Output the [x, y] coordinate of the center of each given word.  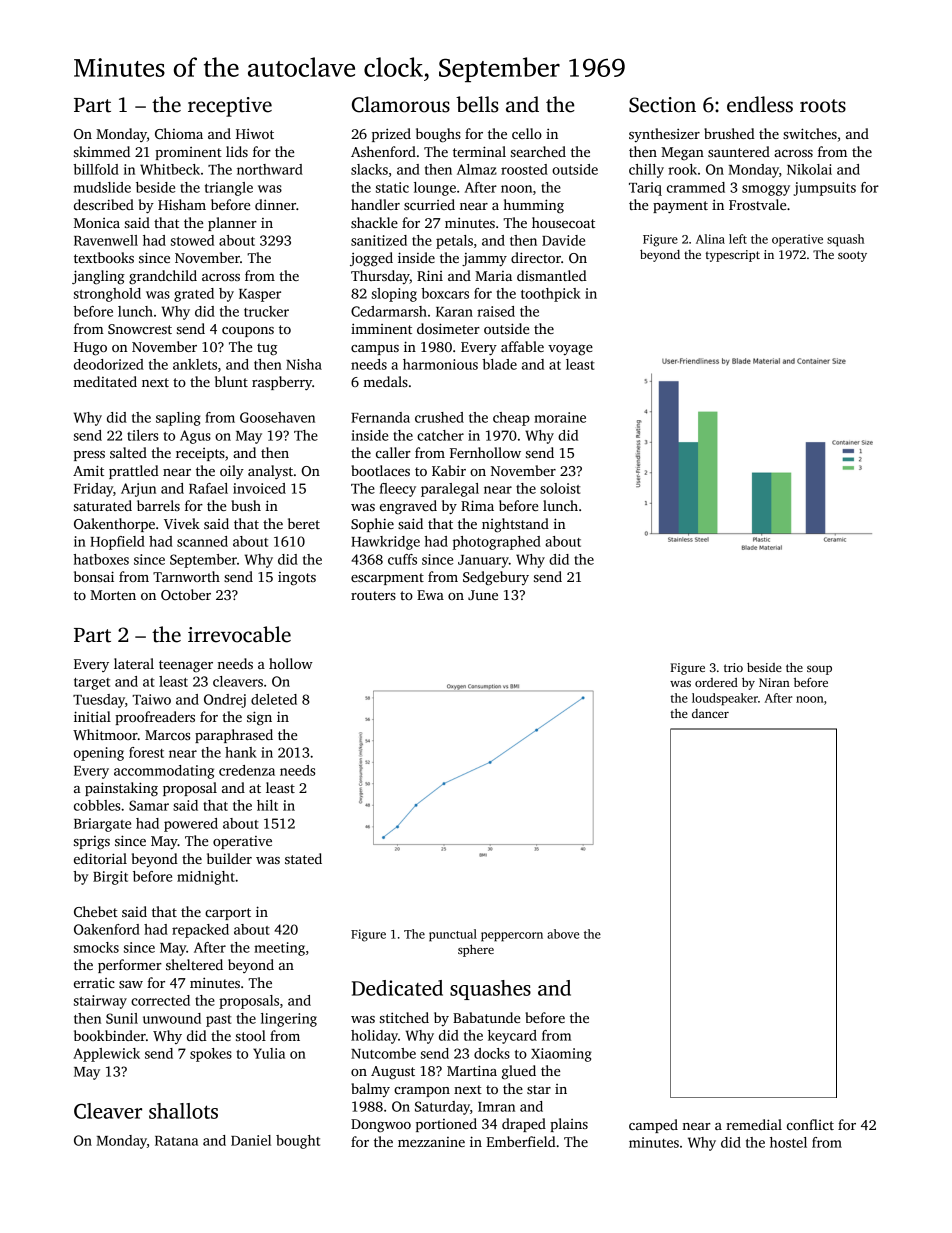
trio [733, 667]
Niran [774, 682]
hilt [267, 805]
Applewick [106, 1055]
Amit [88, 470]
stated [303, 858]
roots [823, 106]
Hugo [90, 349]
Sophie [372, 525]
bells [477, 104]
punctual [453, 935]
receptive [230, 107]
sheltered [194, 964]
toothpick [551, 295]
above [563, 934]
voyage [570, 350]
